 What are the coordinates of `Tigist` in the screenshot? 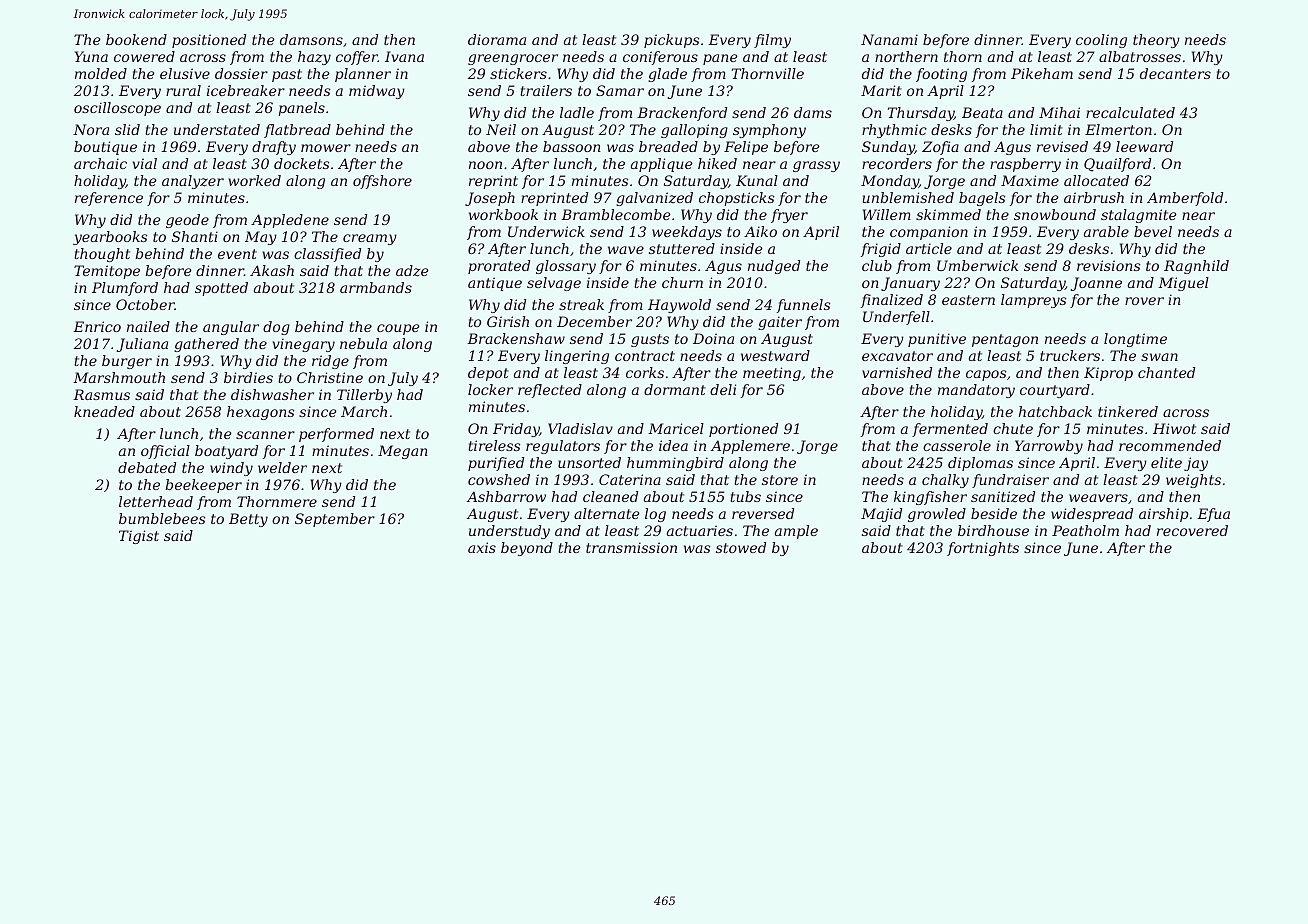 It's located at (139, 537).
